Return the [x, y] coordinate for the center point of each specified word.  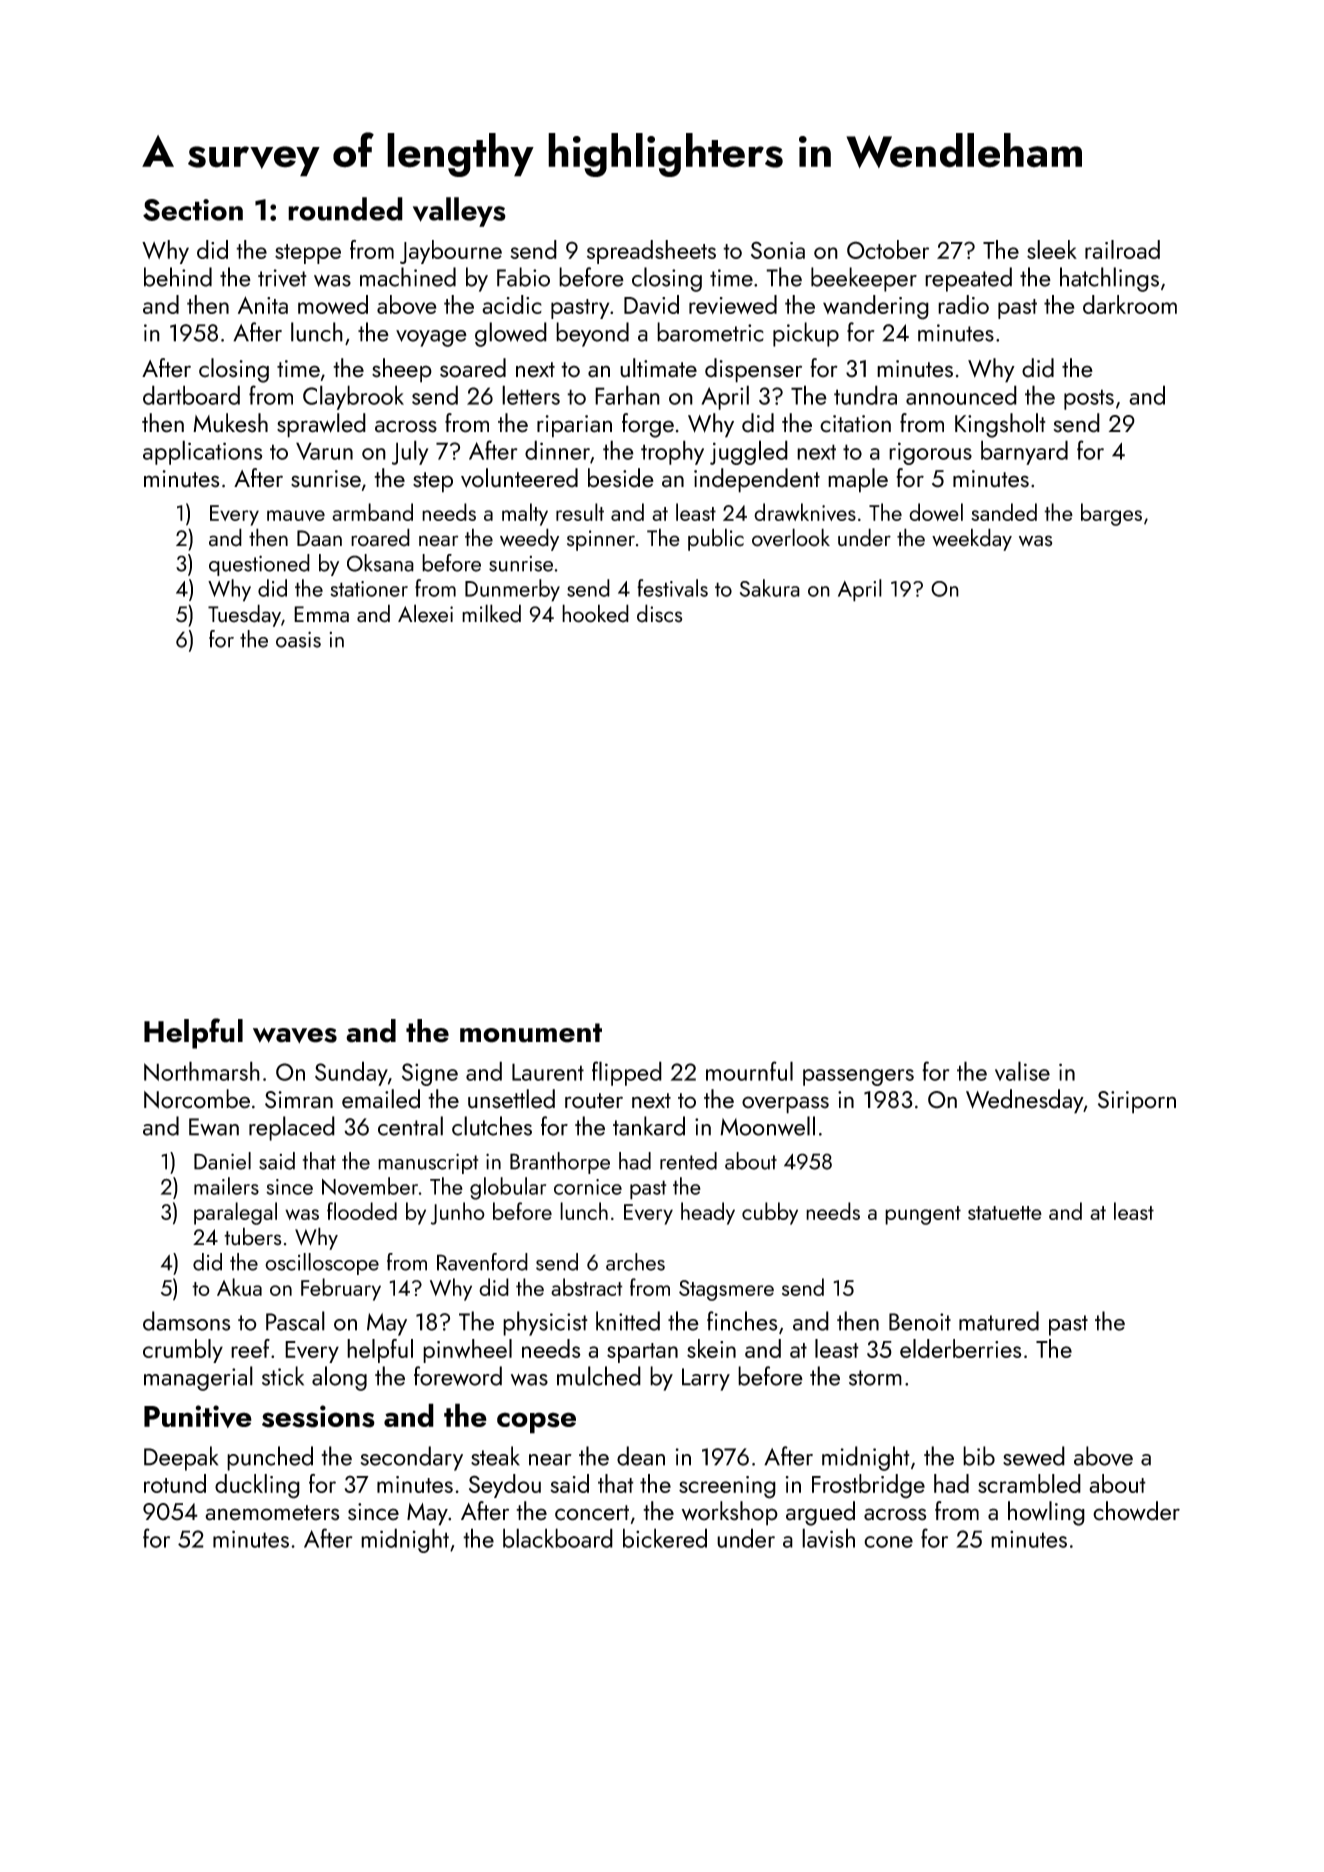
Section [193, 210]
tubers [252, 1236]
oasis [298, 639]
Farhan [627, 395]
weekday [972, 539]
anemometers [272, 1513]
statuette [1005, 1213]
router [594, 1101]
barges [1111, 514]
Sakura [770, 588]
